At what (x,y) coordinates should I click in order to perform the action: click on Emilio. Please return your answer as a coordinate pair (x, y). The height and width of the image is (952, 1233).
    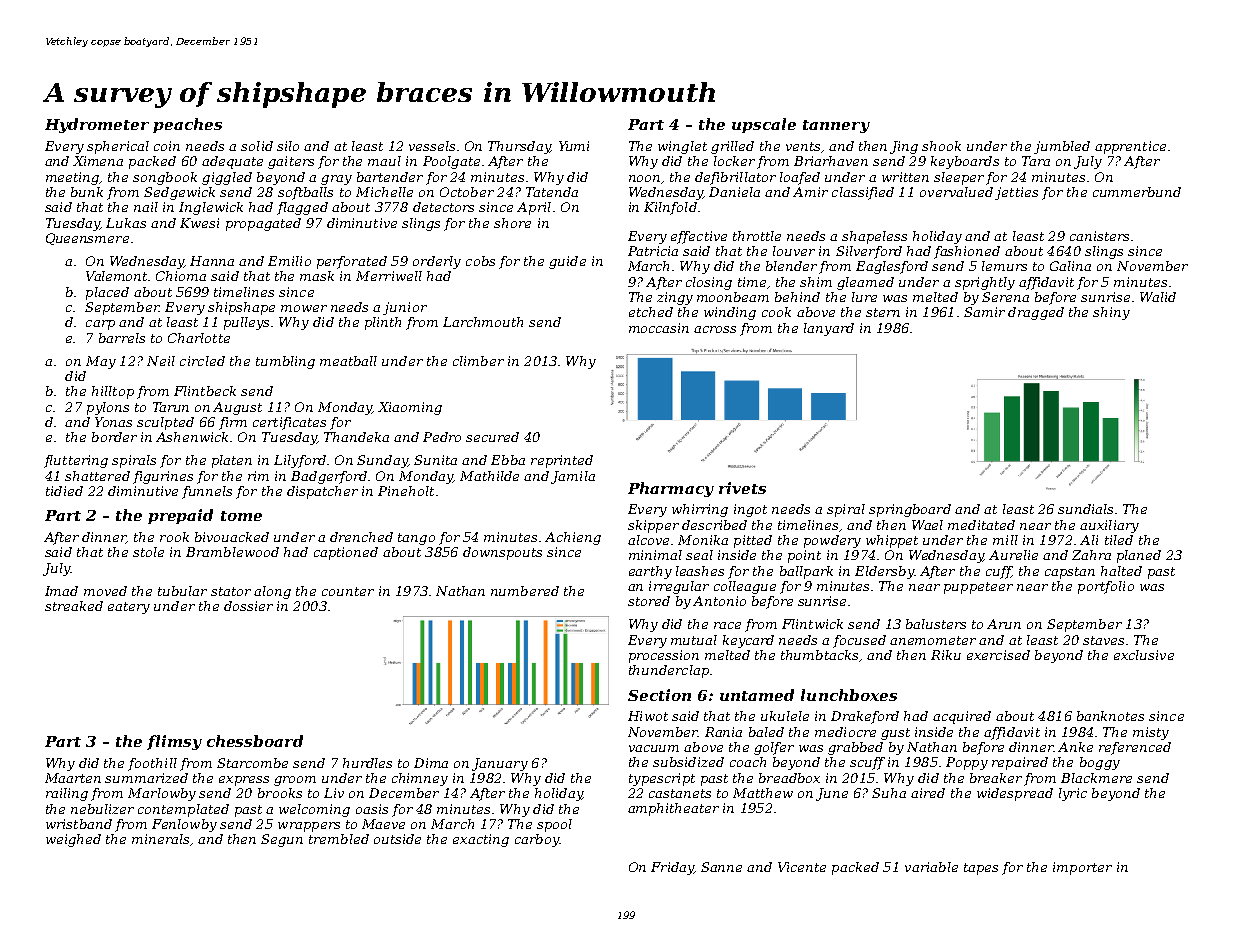
    Looking at the image, I should click on (289, 261).
